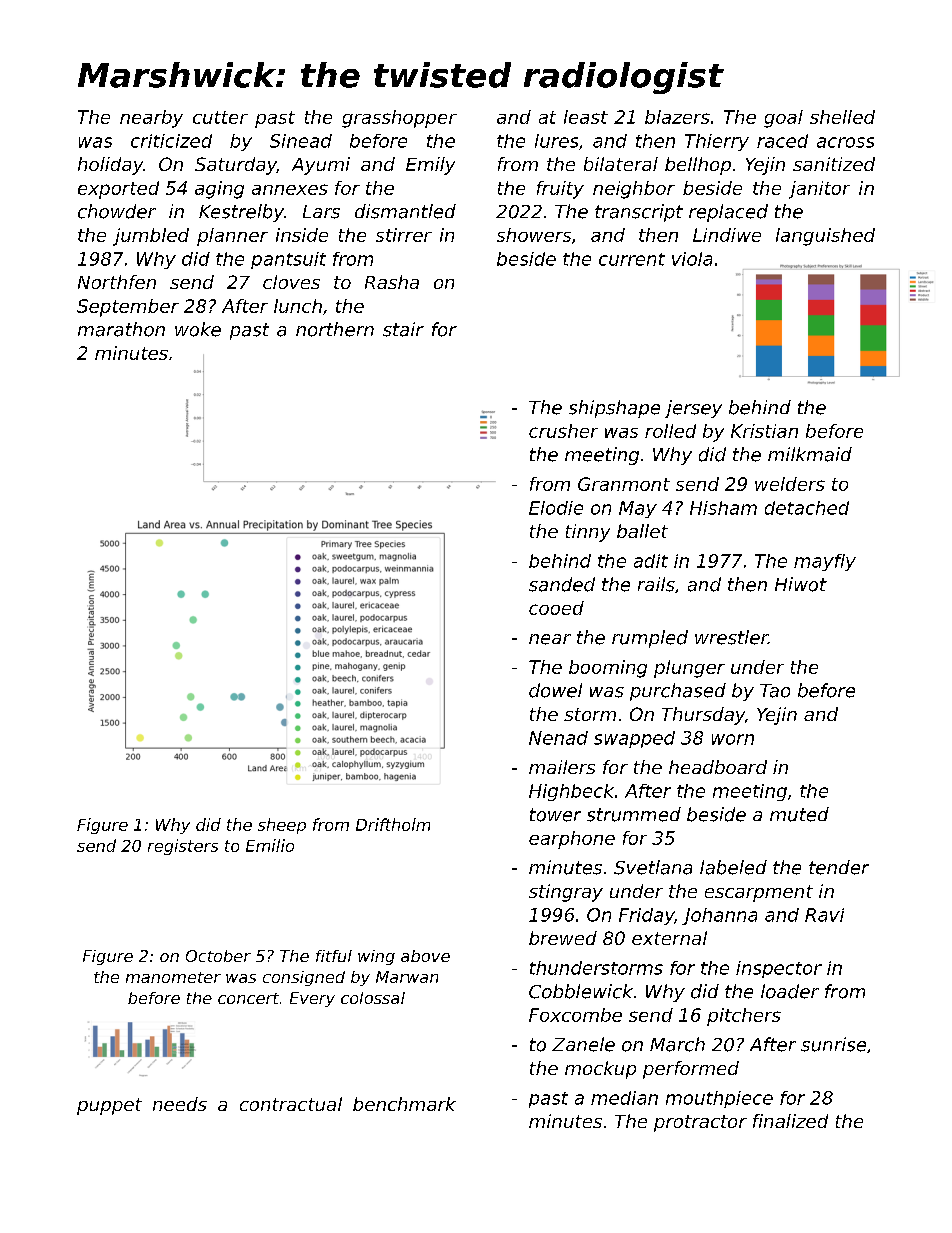  I want to click on sunrise, so click(833, 1044).
